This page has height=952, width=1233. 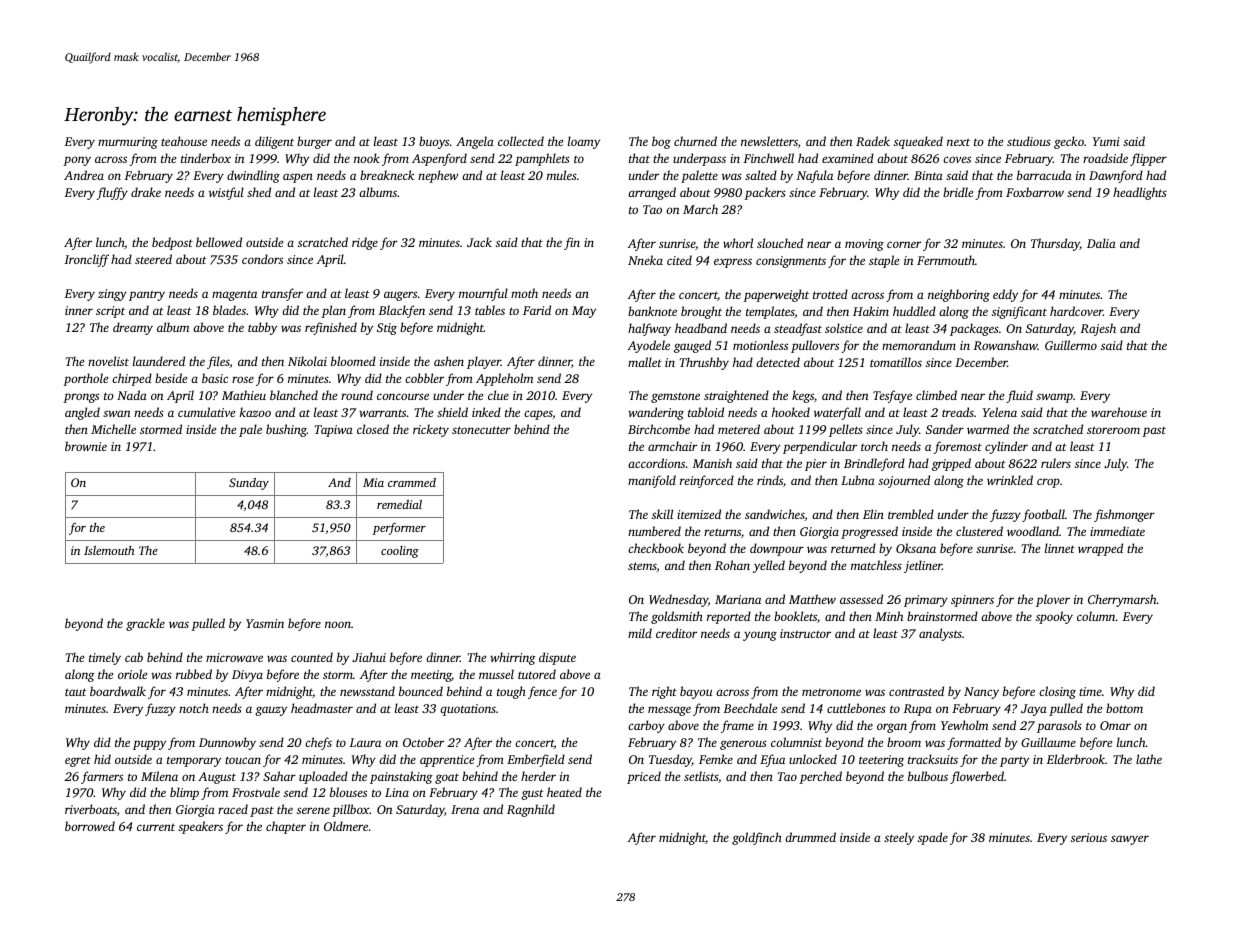 I want to click on straightened, so click(x=736, y=396).
